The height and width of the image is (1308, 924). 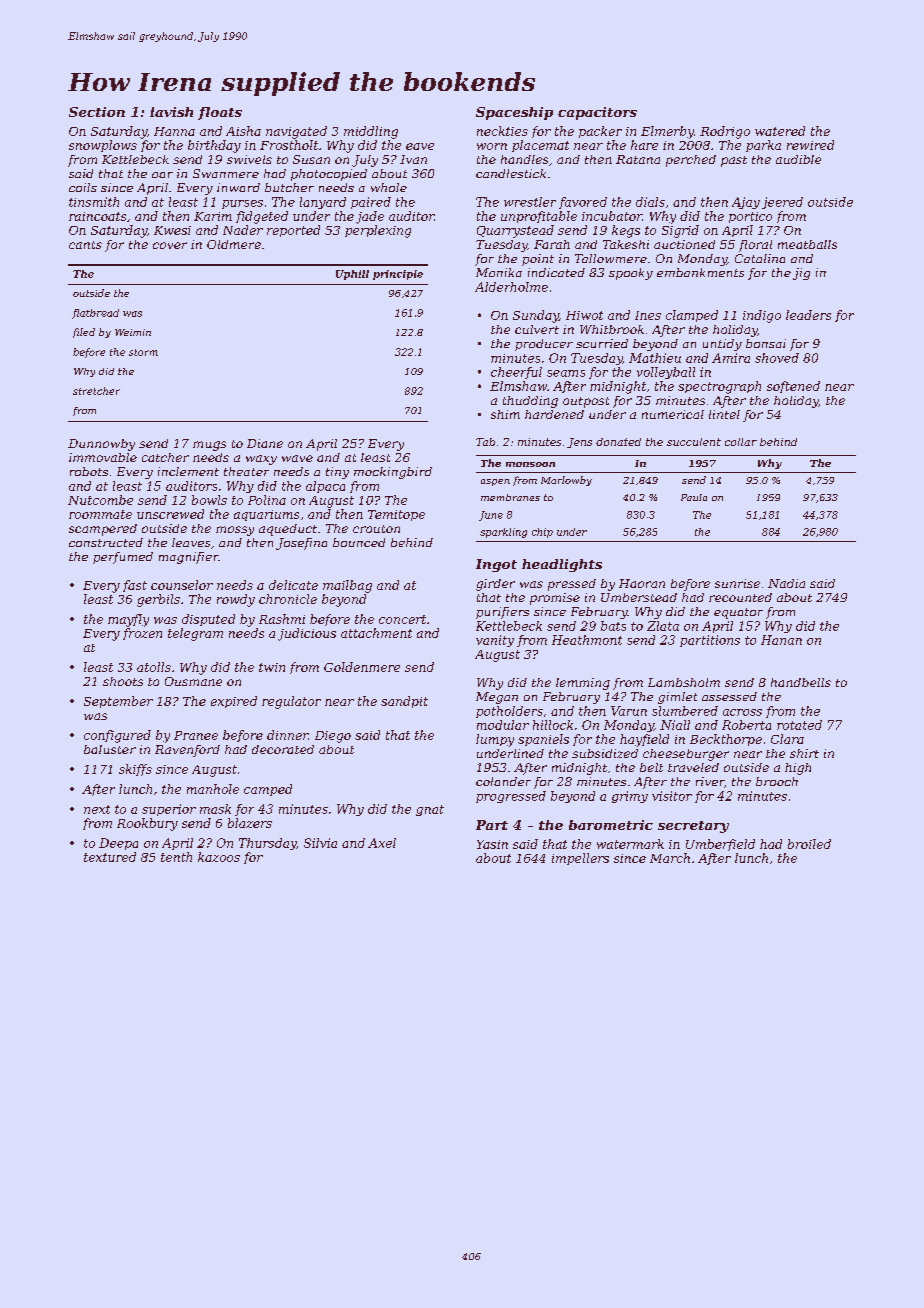 What do you see at coordinates (110, 857) in the image?
I see `textured` at bounding box center [110, 857].
